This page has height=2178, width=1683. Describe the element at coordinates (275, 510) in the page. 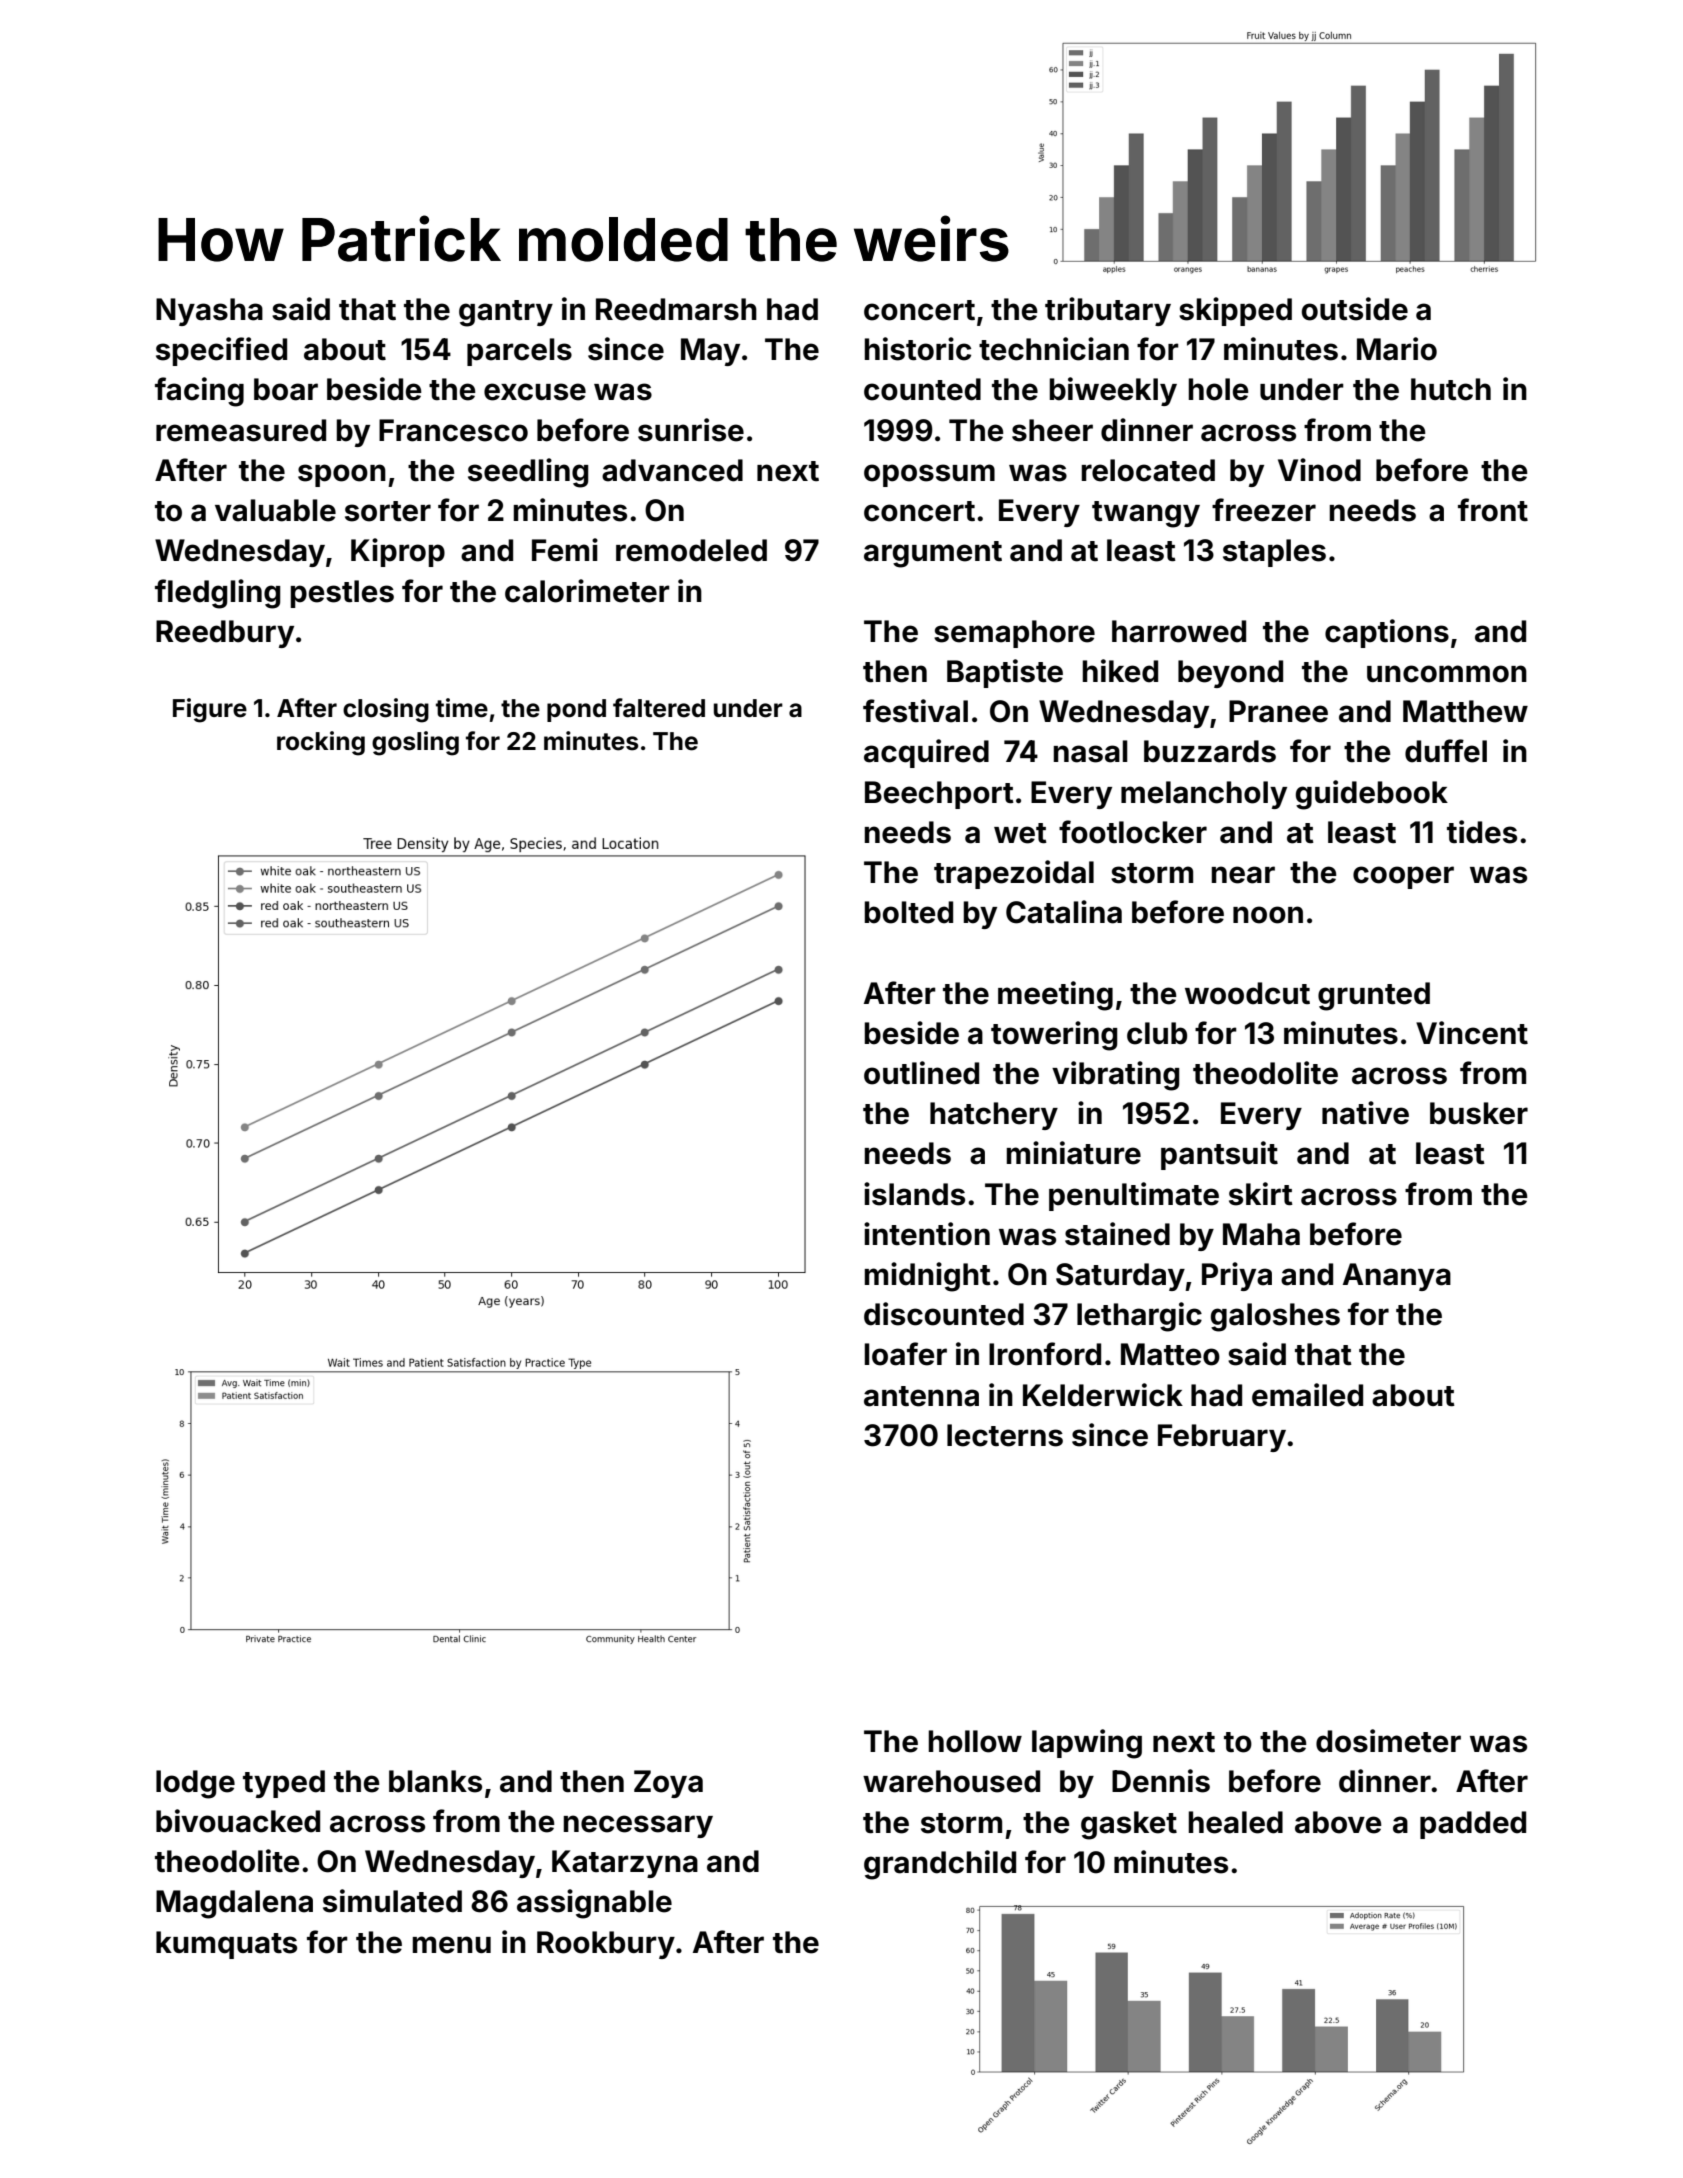

I see `valuable` at that location.
